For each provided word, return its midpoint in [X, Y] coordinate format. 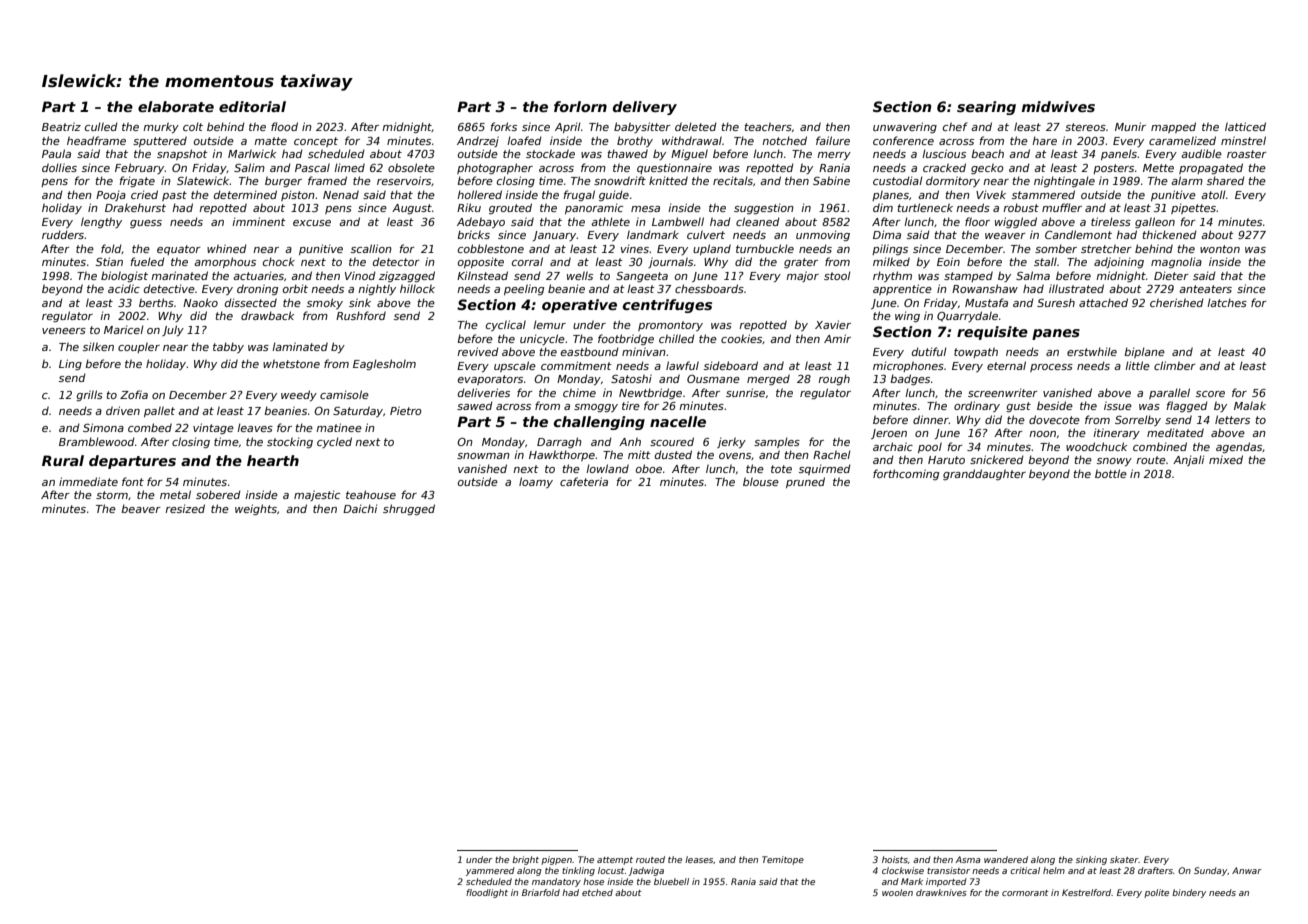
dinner [931, 419]
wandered [1006, 859]
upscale [515, 366]
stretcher [1106, 248]
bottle [1111, 473]
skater [1124, 859]
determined [245, 194]
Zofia [134, 394]
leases [699, 859]
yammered [490, 871]
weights [256, 509]
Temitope [783, 860]
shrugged [409, 509]
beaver [141, 508]
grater [801, 263]
